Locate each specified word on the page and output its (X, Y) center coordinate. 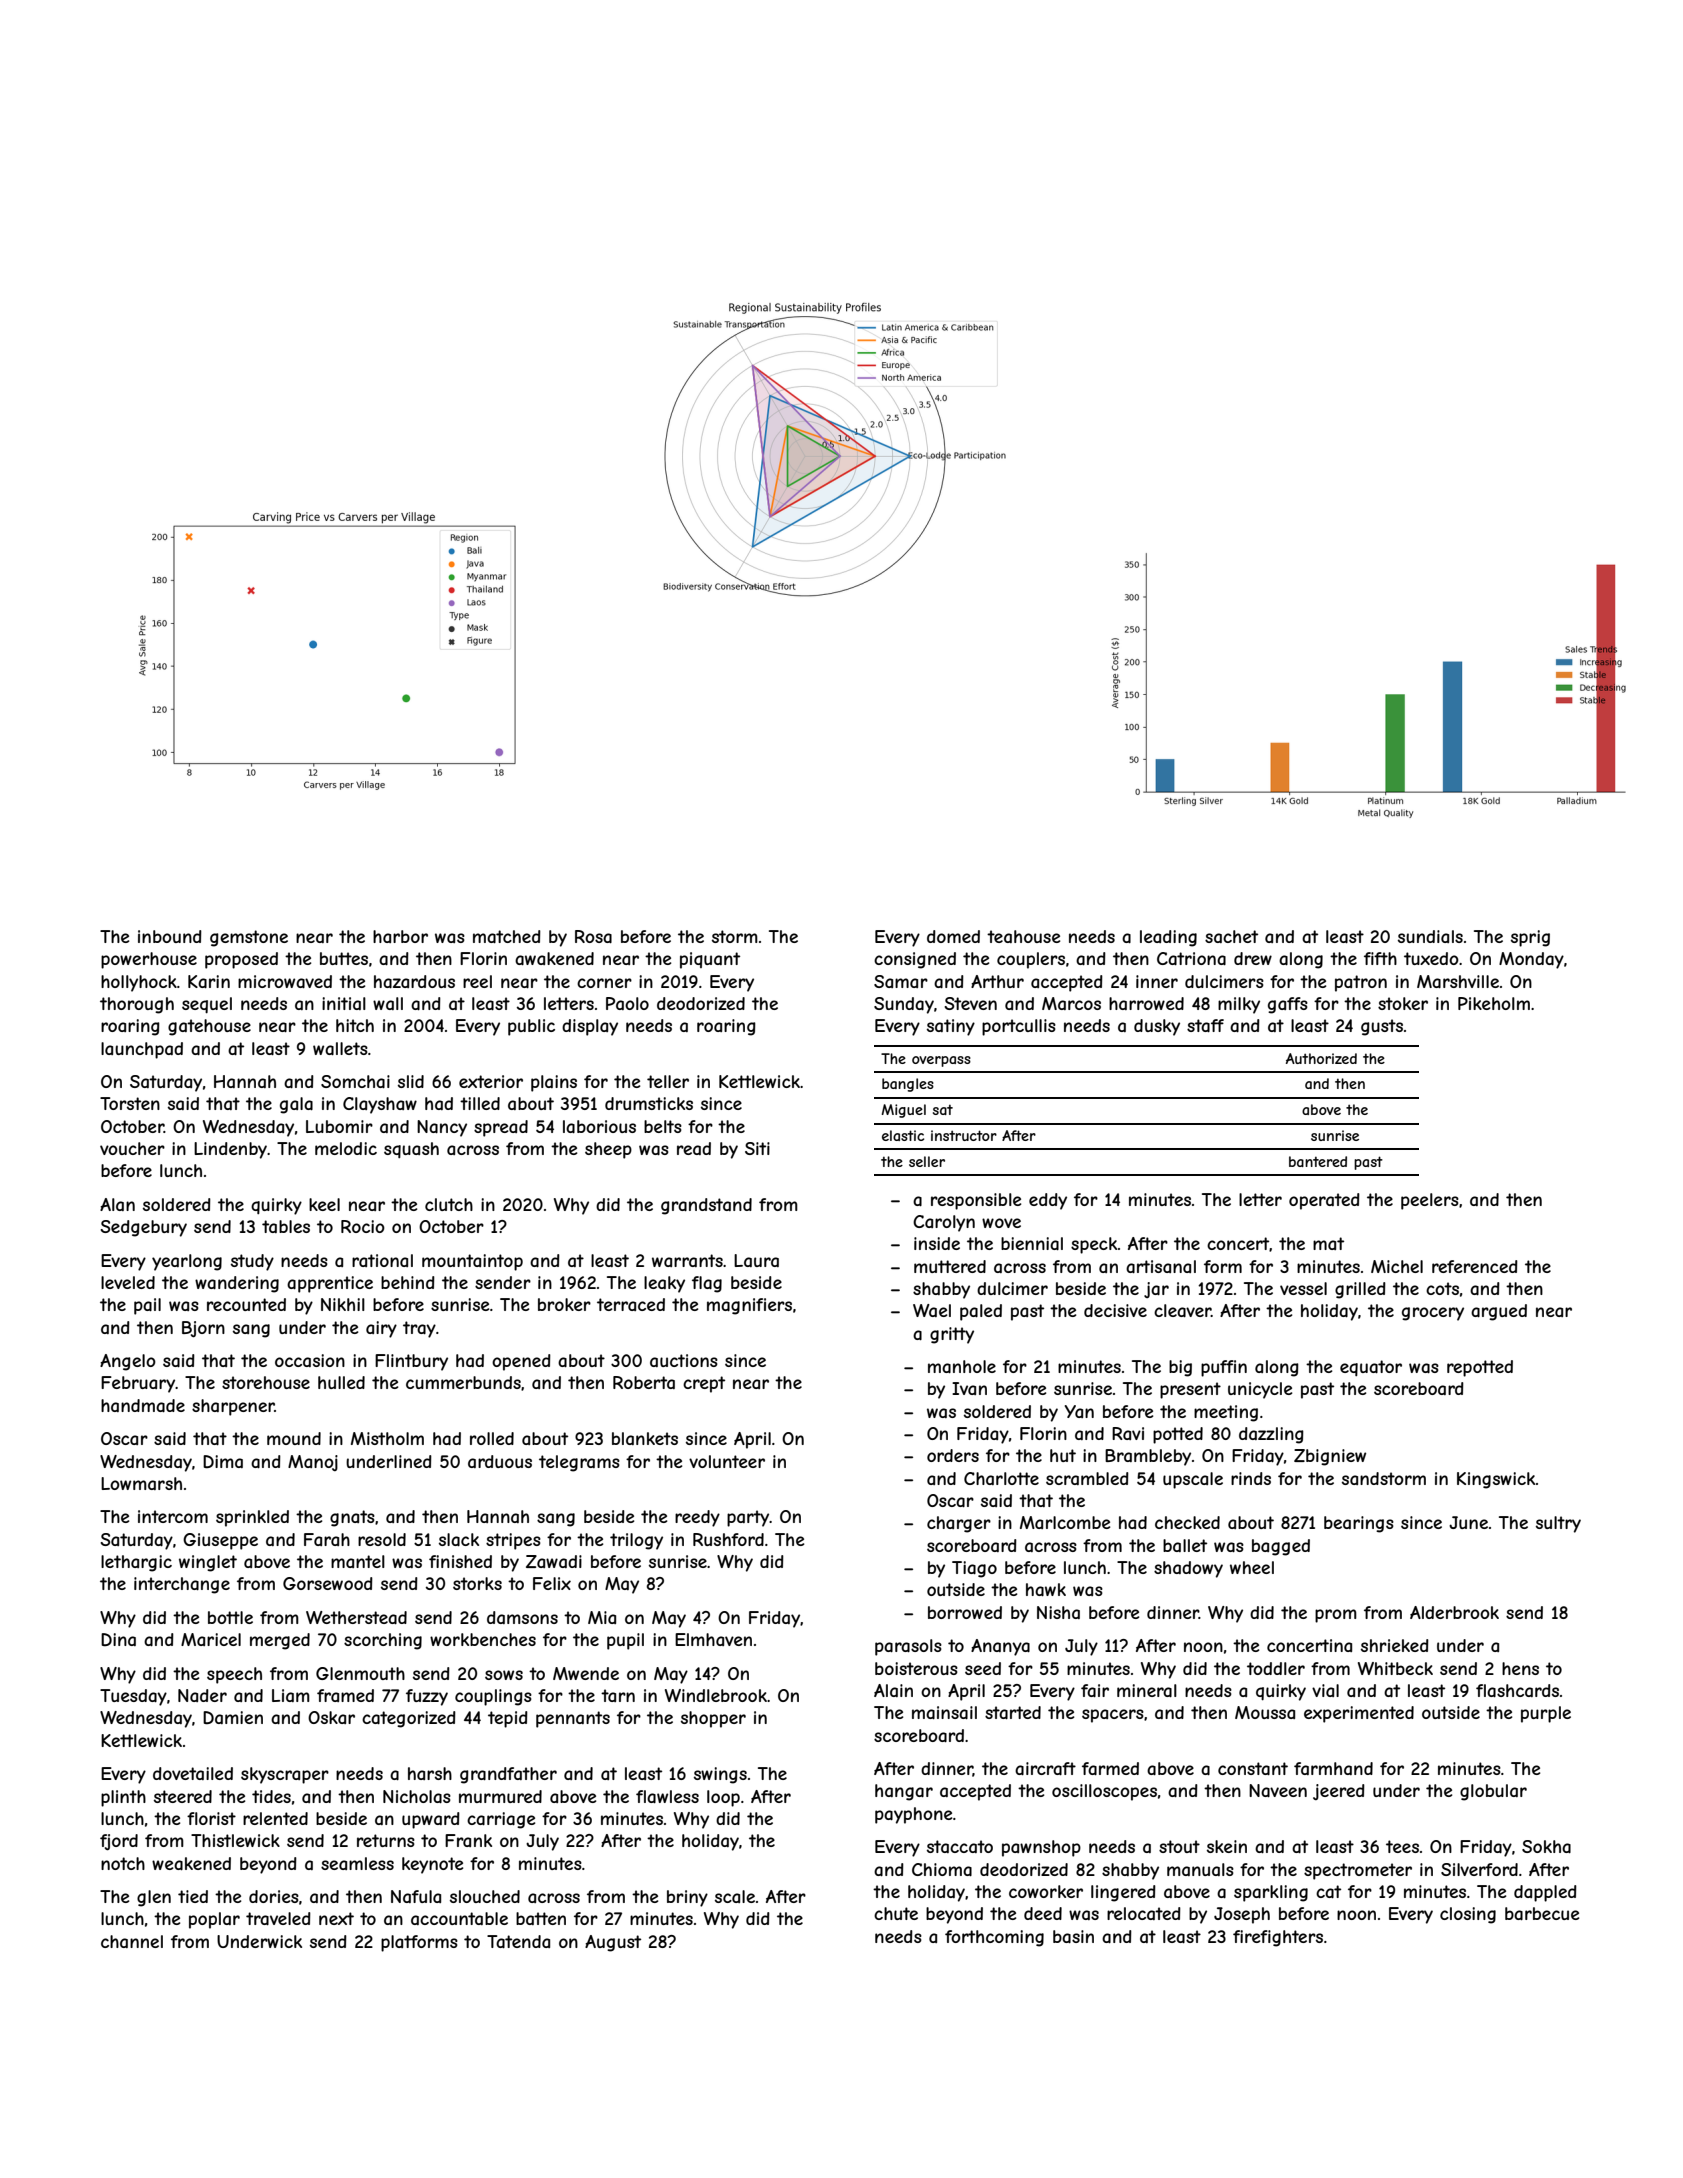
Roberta (644, 1382)
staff (1205, 1025)
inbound (170, 936)
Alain (893, 1690)
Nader (202, 1695)
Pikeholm (1494, 1003)
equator (1371, 1368)
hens (1520, 1668)
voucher (132, 1148)
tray (419, 1329)
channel (132, 1941)
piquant (710, 960)
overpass (941, 1061)
